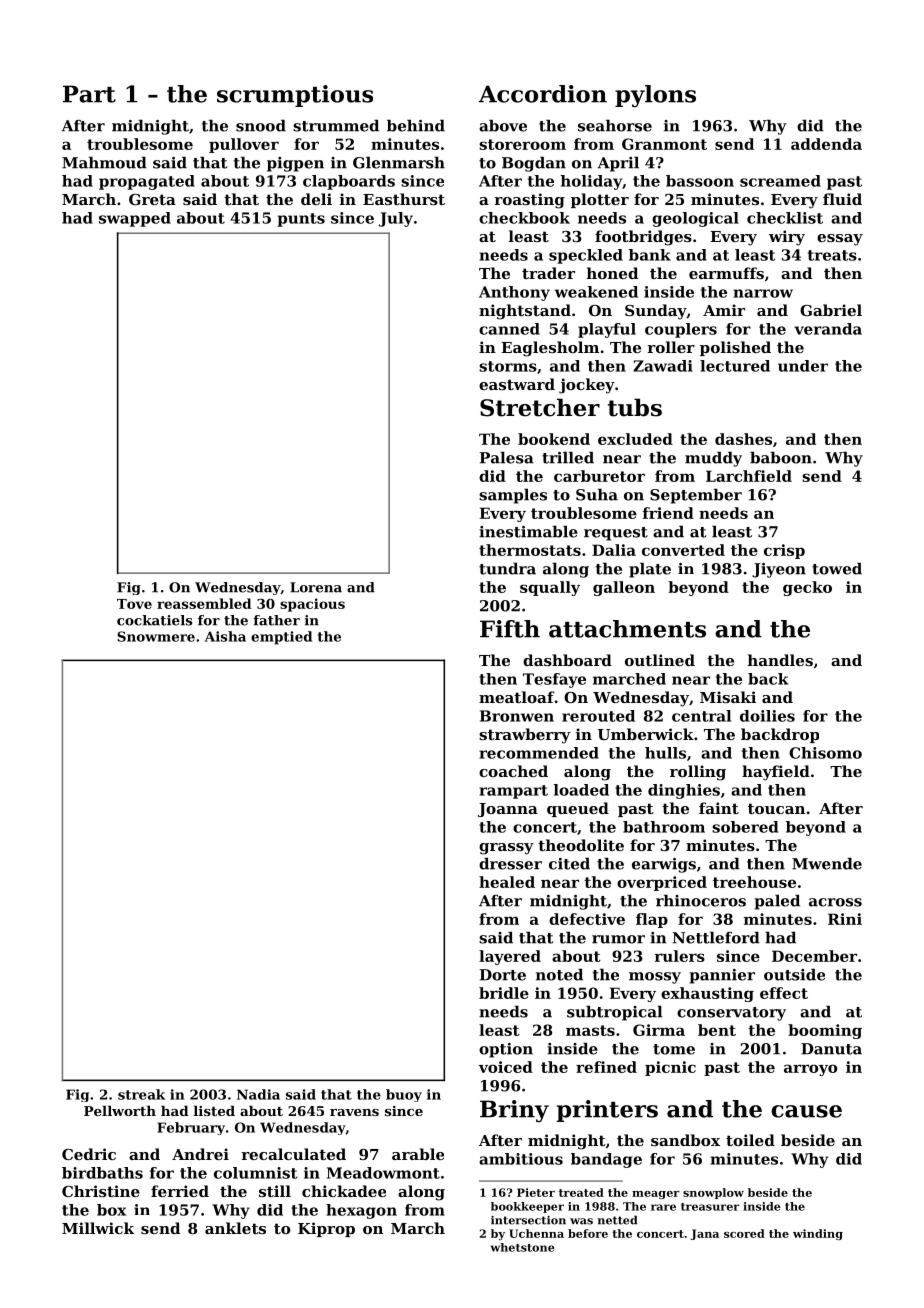 This screenshot has width=924, height=1308. What do you see at coordinates (665, 753) in the screenshot?
I see `hulls` at bounding box center [665, 753].
